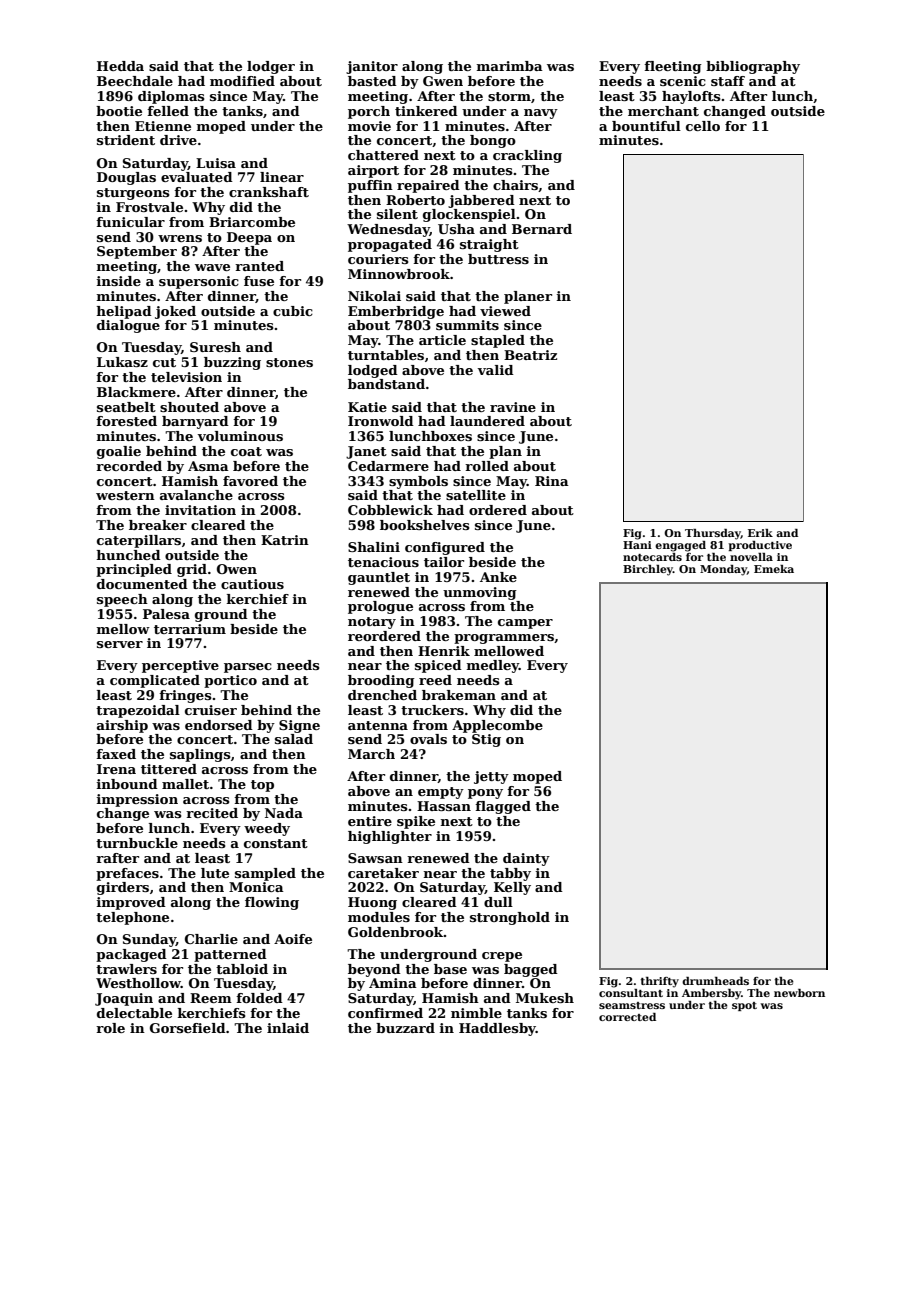  What do you see at coordinates (703, 126) in the document?
I see `cello` at bounding box center [703, 126].
